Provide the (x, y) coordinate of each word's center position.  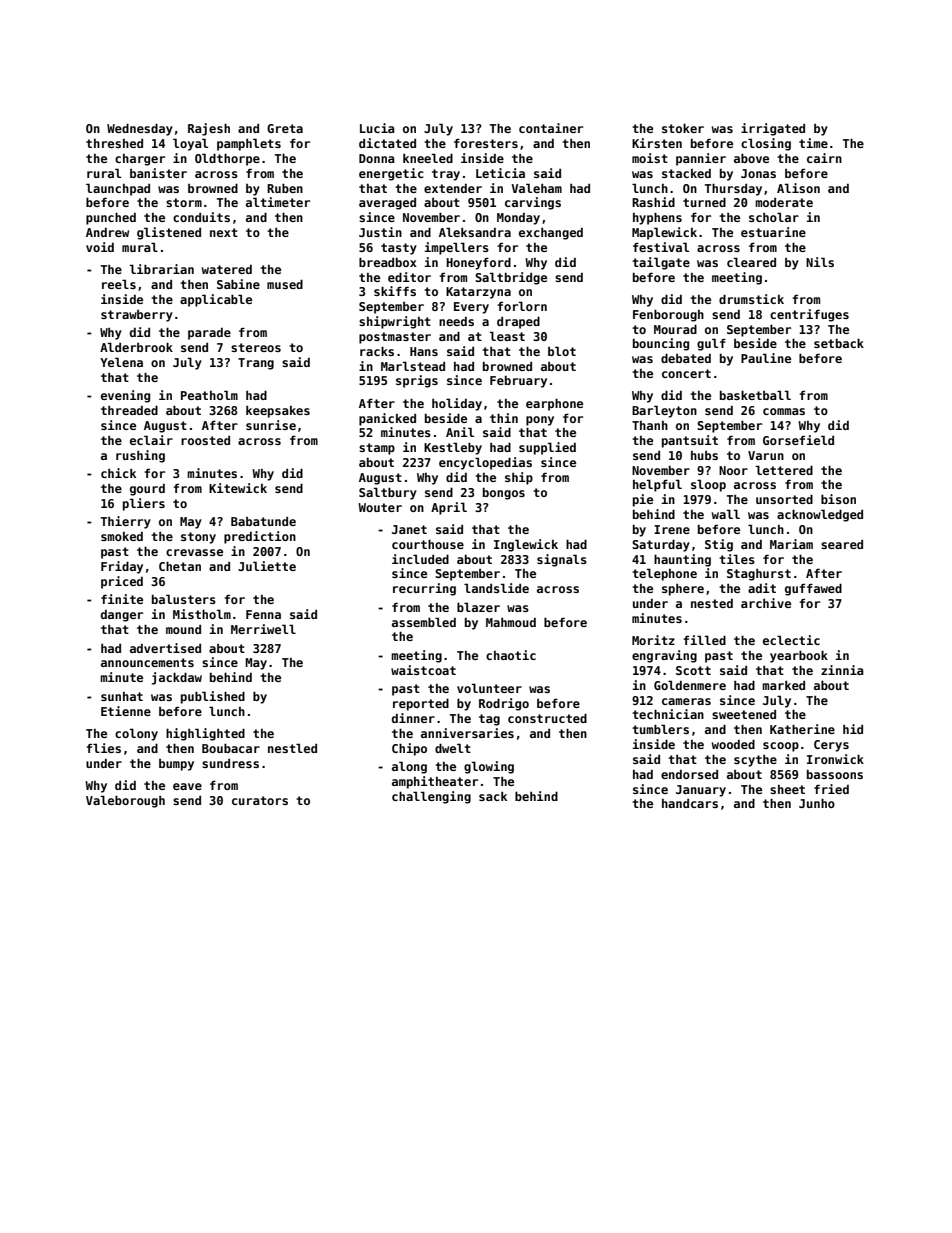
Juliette (267, 566)
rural (104, 173)
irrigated (773, 129)
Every (471, 308)
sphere (683, 590)
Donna (377, 158)
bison (838, 499)
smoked (122, 536)
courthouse (428, 544)
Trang (256, 364)
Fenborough (668, 315)
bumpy (176, 765)
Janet (409, 529)
